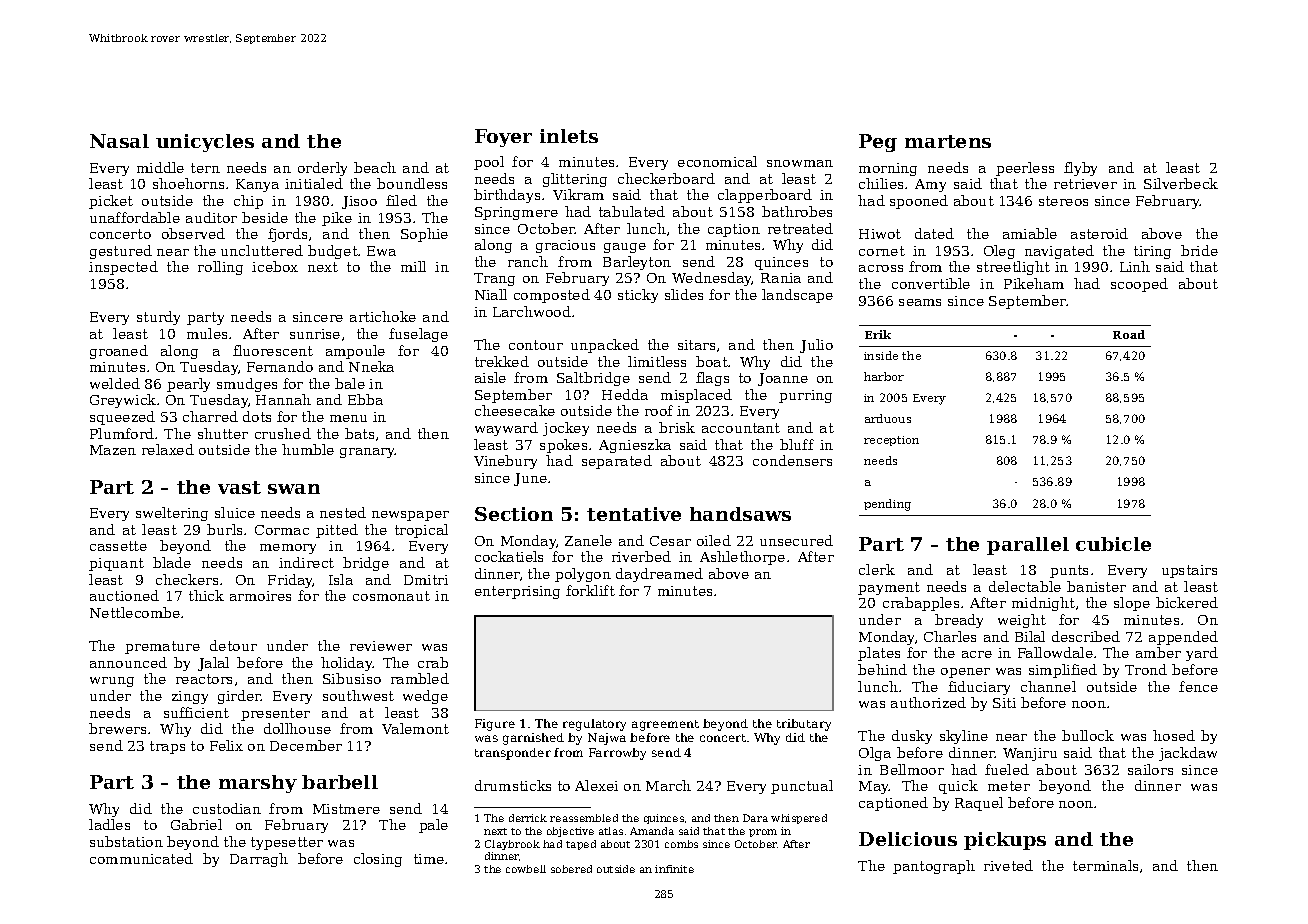  What do you see at coordinates (581, 845) in the screenshot?
I see `taped` at bounding box center [581, 845].
